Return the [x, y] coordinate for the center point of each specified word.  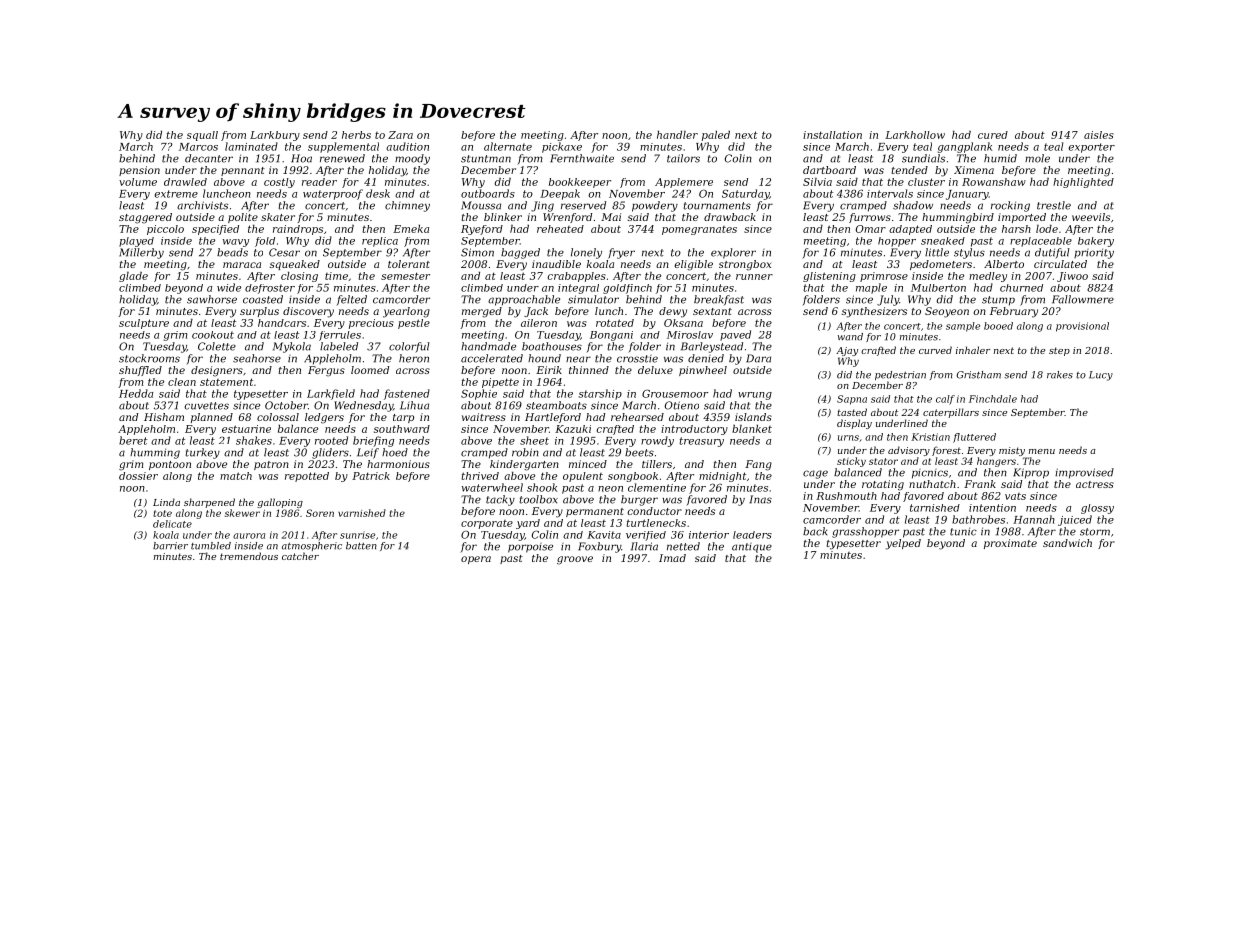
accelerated [492, 358]
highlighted [1083, 183]
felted [352, 300]
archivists [202, 205]
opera [476, 560]
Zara [400, 135]
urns [848, 438]
